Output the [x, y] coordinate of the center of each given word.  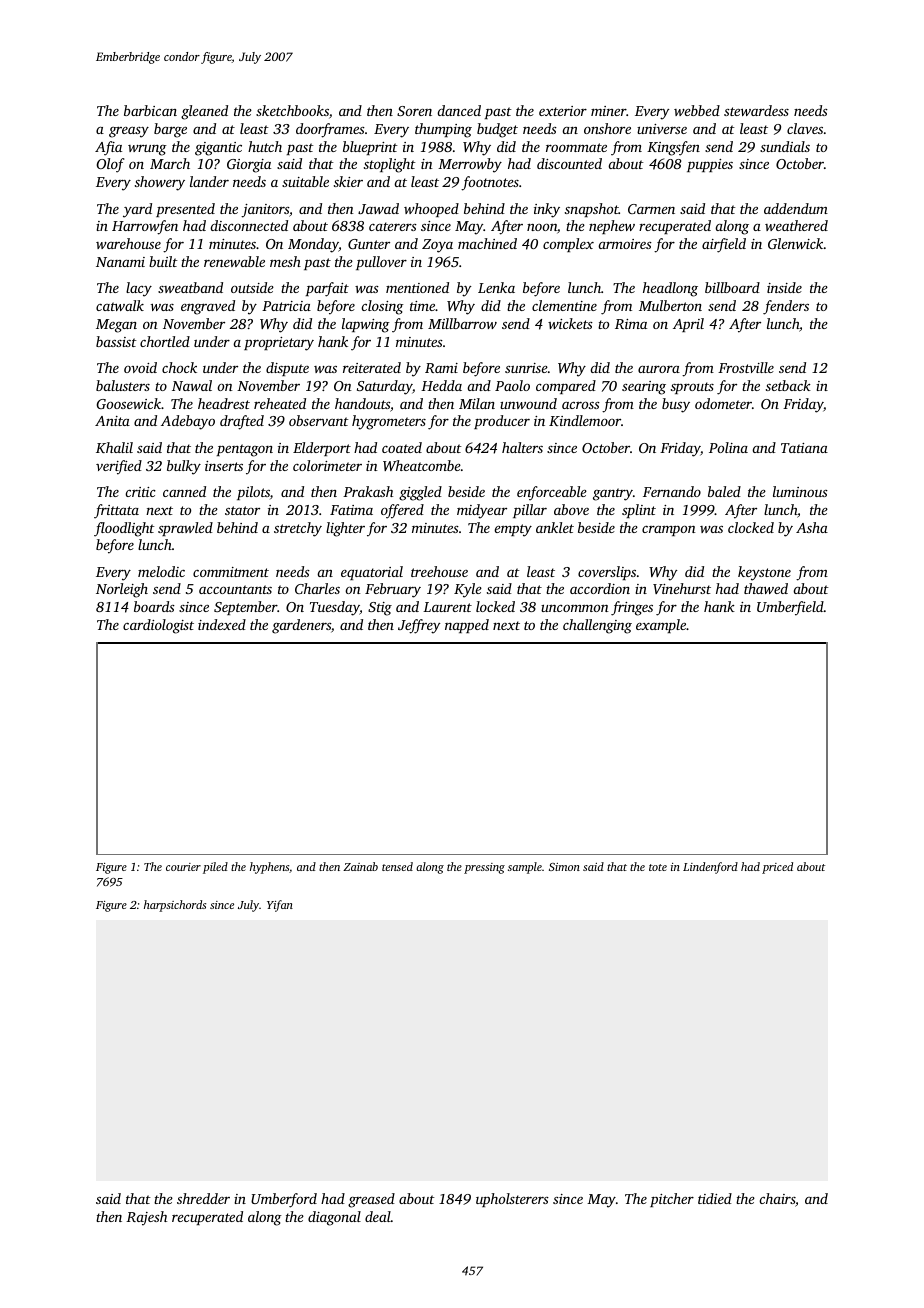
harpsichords [175, 906]
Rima [631, 324]
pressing [484, 868]
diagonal [334, 1218]
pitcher [672, 1200]
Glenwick [796, 243]
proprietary [279, 344]
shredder [203, 1198]
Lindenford [710, 868]
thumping [443, 130]
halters [522, 447]
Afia [108, 148]
